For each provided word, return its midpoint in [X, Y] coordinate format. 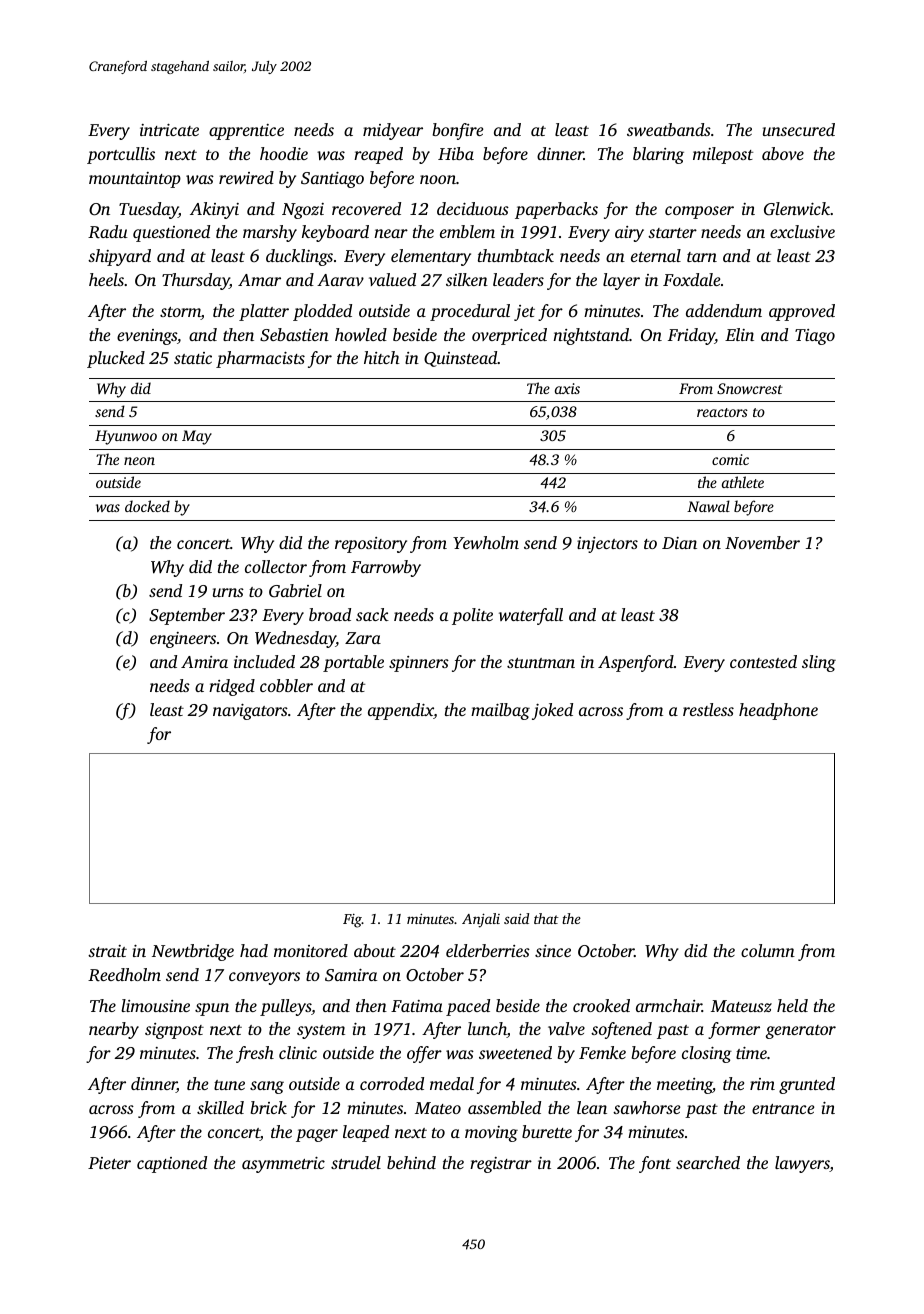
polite [472, 616]
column [768, 950]
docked [147, 506]
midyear [393, 131]
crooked [601, 1005]
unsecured [799, 129]
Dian [679, 543]
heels [106, 279]
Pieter [109, 1163]
